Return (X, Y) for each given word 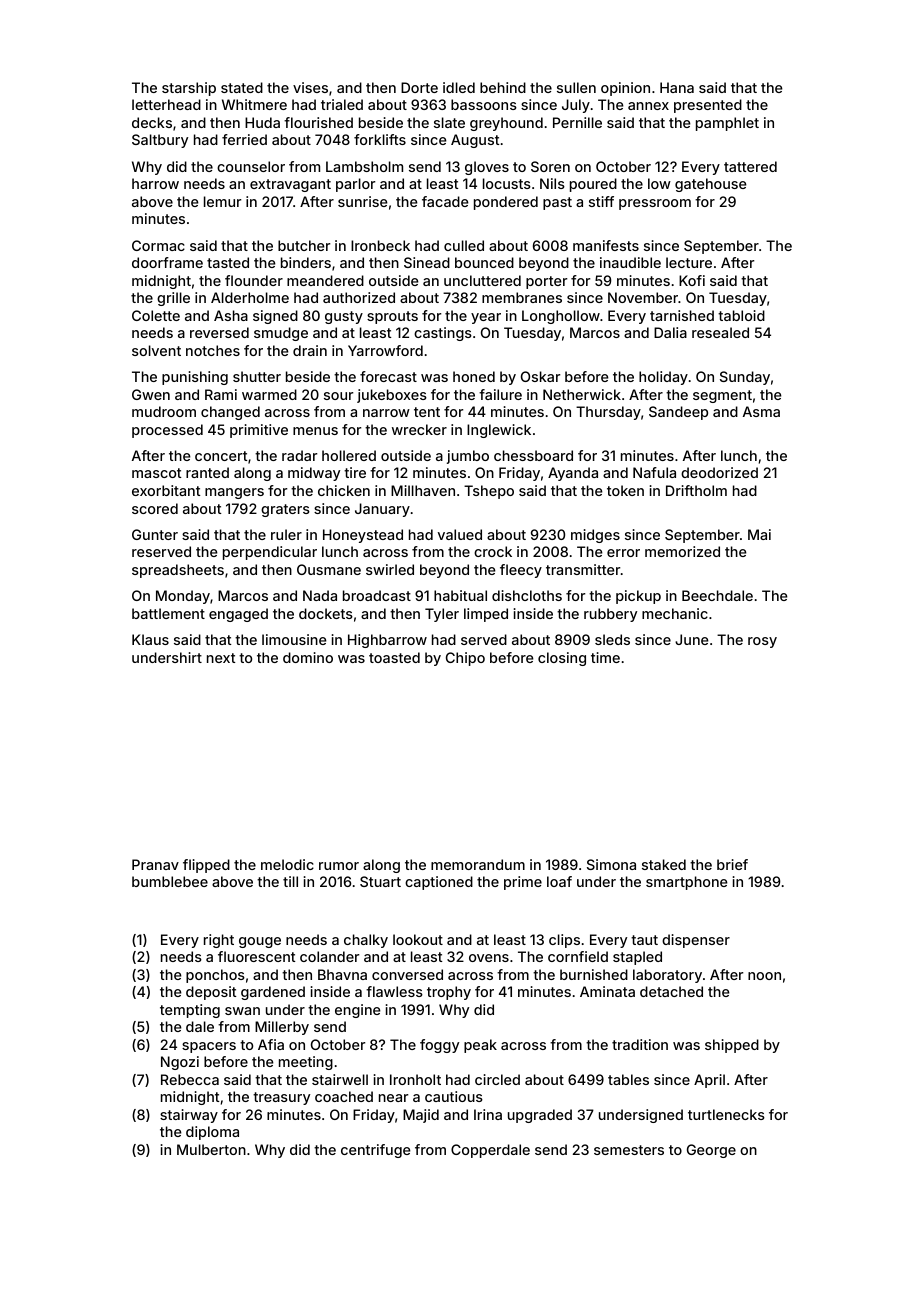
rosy (762, 642)
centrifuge (376, 1151)
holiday (663, 378)
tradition (640, 1044)
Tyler (442, 615)
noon (764, 976)
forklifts (380, 139)
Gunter (155, 534)
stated (242, 87)
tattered (750, 166)
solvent (156, 350)
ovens (489, 958)
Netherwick (582, 394)
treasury (281, 1098)
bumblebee (170, 881)
